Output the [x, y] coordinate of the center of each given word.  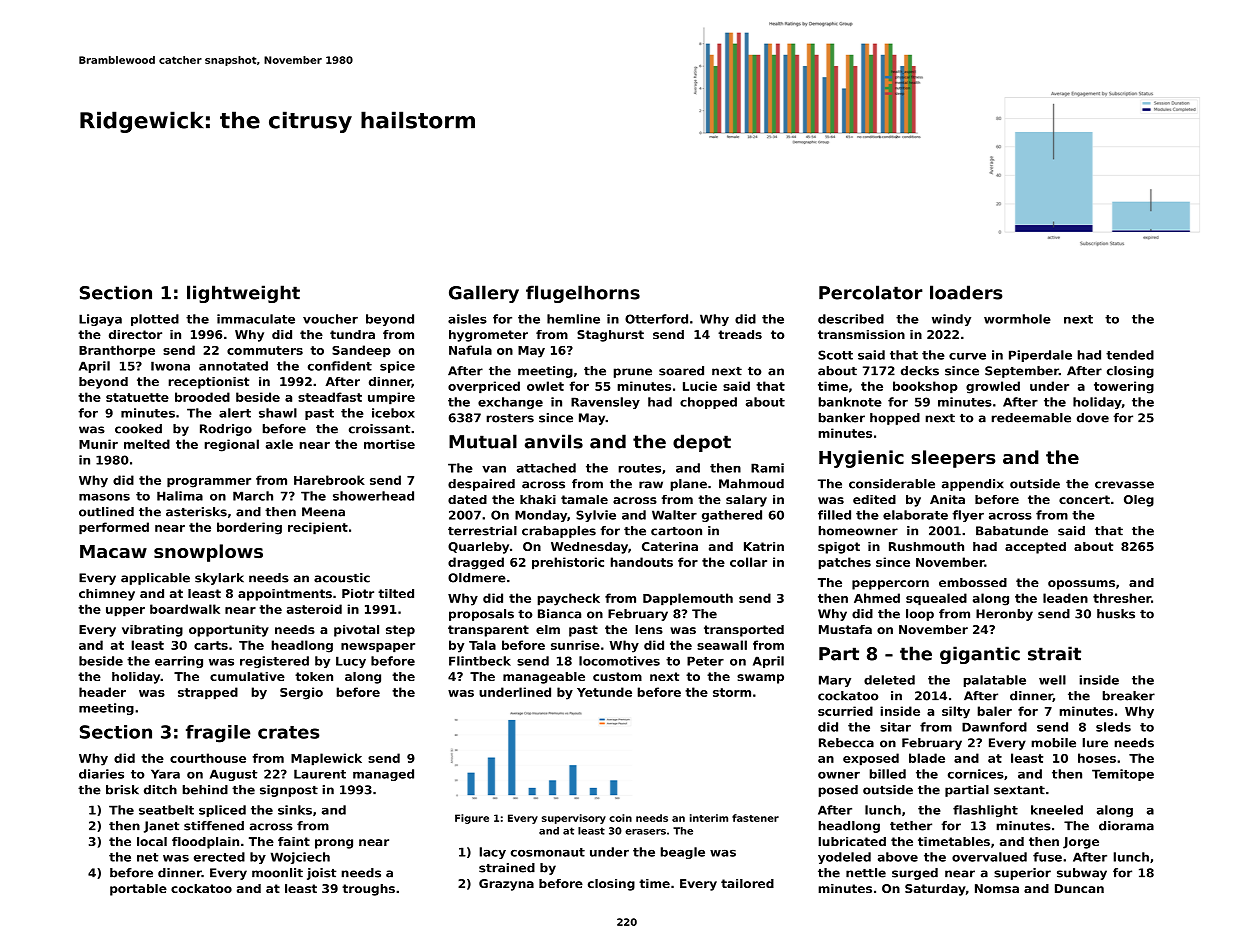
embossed [973, 582]
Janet [161, 827]
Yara [165, 774]
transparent [488, 631]
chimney [107, 595]
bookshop [925, 387]
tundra [352, 334]
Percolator [871, 292]
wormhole [1017, 319]
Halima [180, 496]
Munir [98, 444]
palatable [995, 681]
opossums [1081, 585]
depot [702, 443]
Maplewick [326, 759]
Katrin [764, 546]
